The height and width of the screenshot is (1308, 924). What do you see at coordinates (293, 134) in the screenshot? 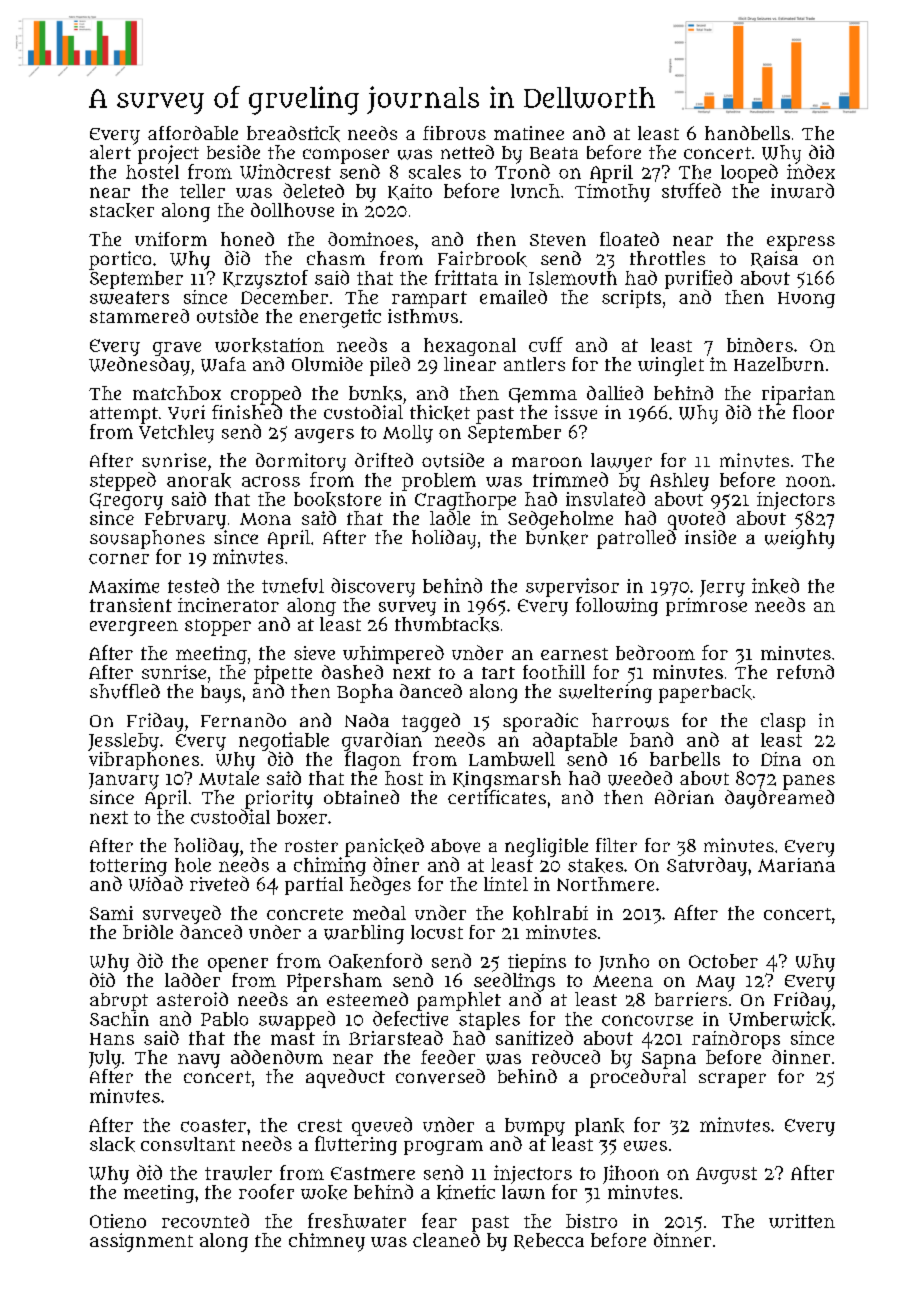
I see `breadstick` at bounding box center [293, 134].
